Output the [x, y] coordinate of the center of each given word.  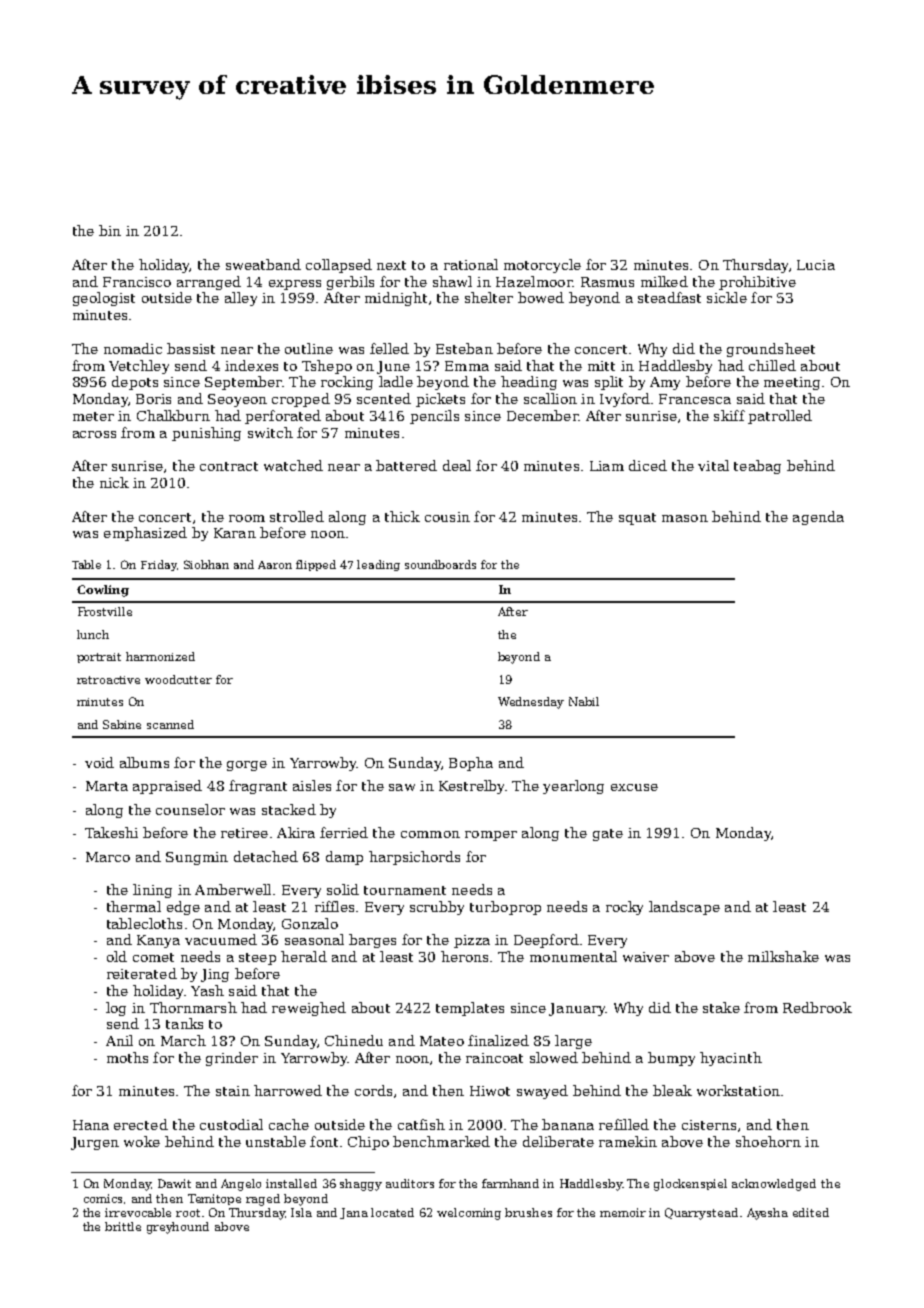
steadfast [669, 297]
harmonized [160, 656]
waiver [646, 957]
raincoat [494, 1058]
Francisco [137, 282]
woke [142, 1141]
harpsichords [414, 858]
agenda [818, 518]
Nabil [584, 701]
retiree [244, 833]
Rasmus [607, 282]
